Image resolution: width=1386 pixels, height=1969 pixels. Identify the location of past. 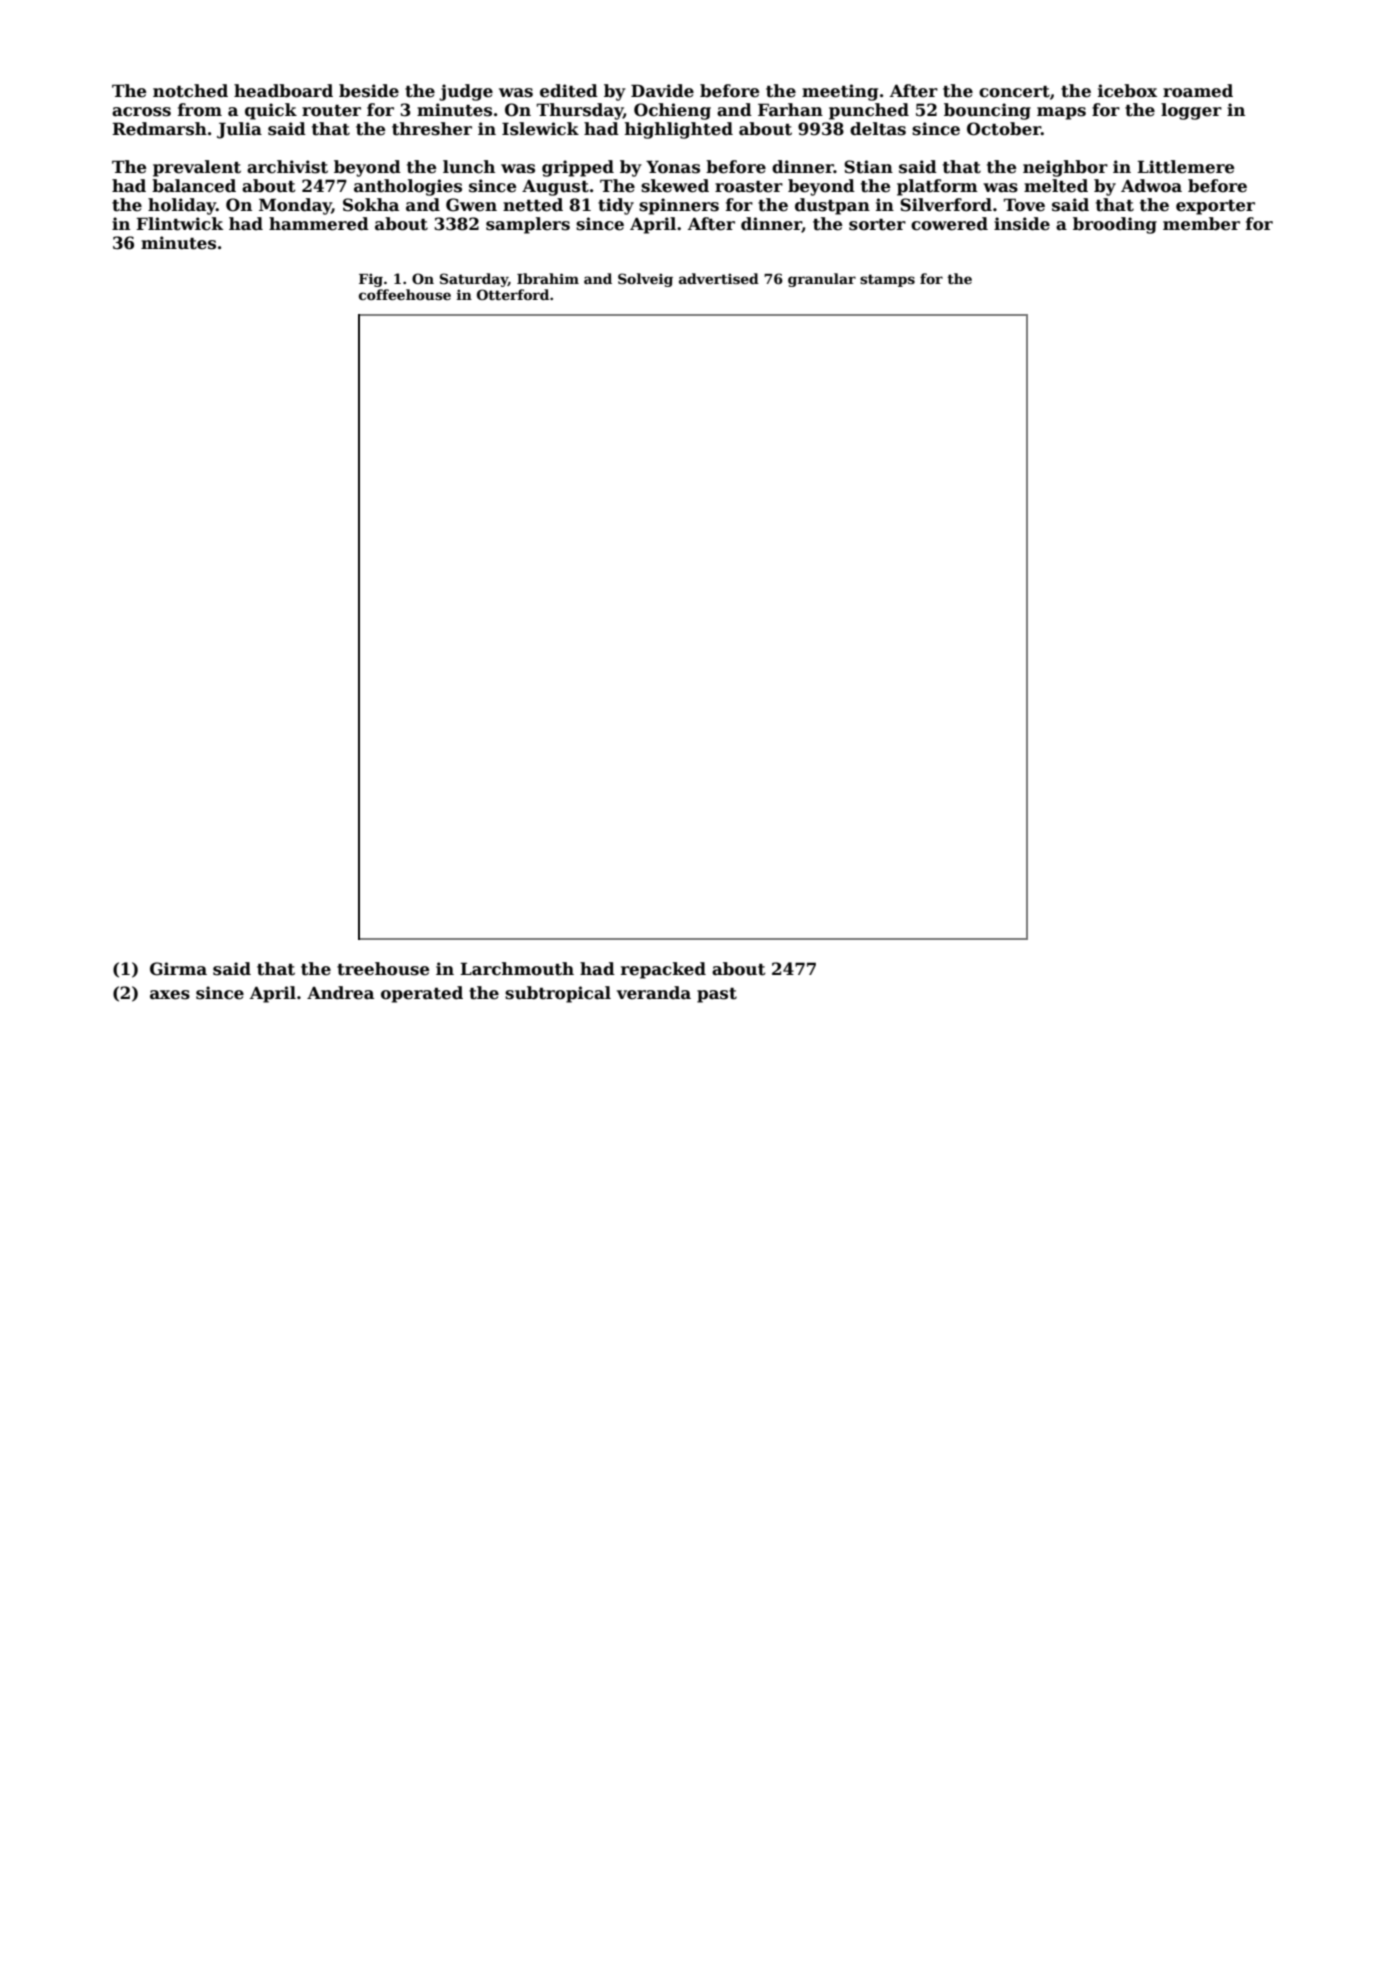
(717, 995).
